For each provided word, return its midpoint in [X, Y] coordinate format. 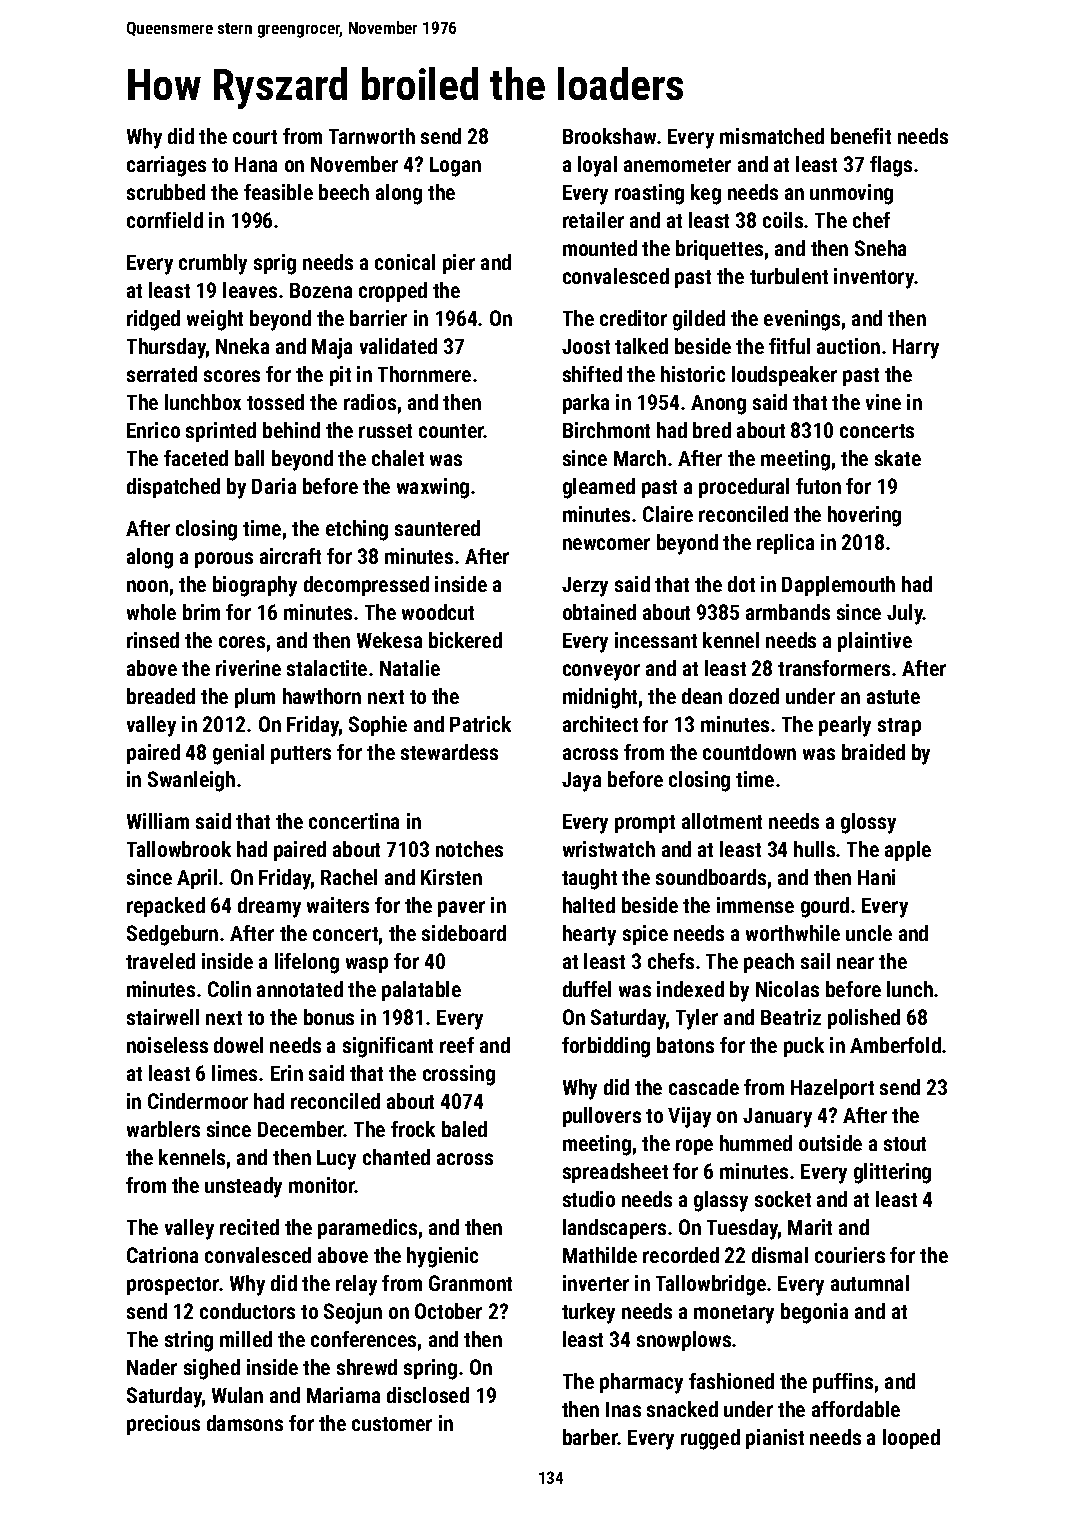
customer [392, 1424]
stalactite [327, 668]
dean [702, 696]
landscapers [614, 1229]
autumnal [870, 1283]
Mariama [343, 1395]
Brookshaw [609, 136]
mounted [600, 248]
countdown [749, 752]
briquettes [719, 250]
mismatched [772, 136]
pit [340, 376]
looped [911, 1439]
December [301, 1129]
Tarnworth [372, 136]
